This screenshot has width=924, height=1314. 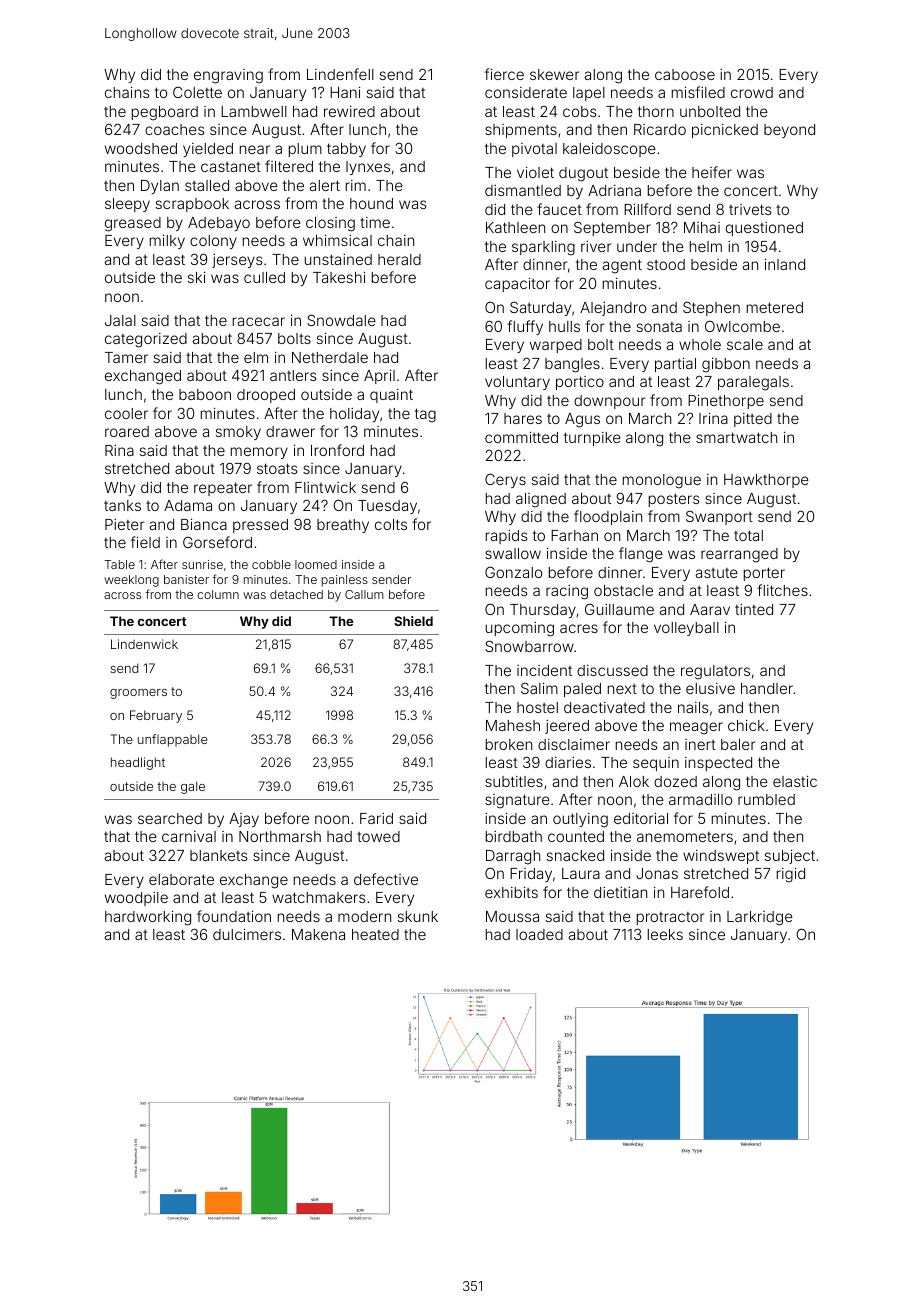 I want to click on dulcimers, so click(x=247, y=934).
